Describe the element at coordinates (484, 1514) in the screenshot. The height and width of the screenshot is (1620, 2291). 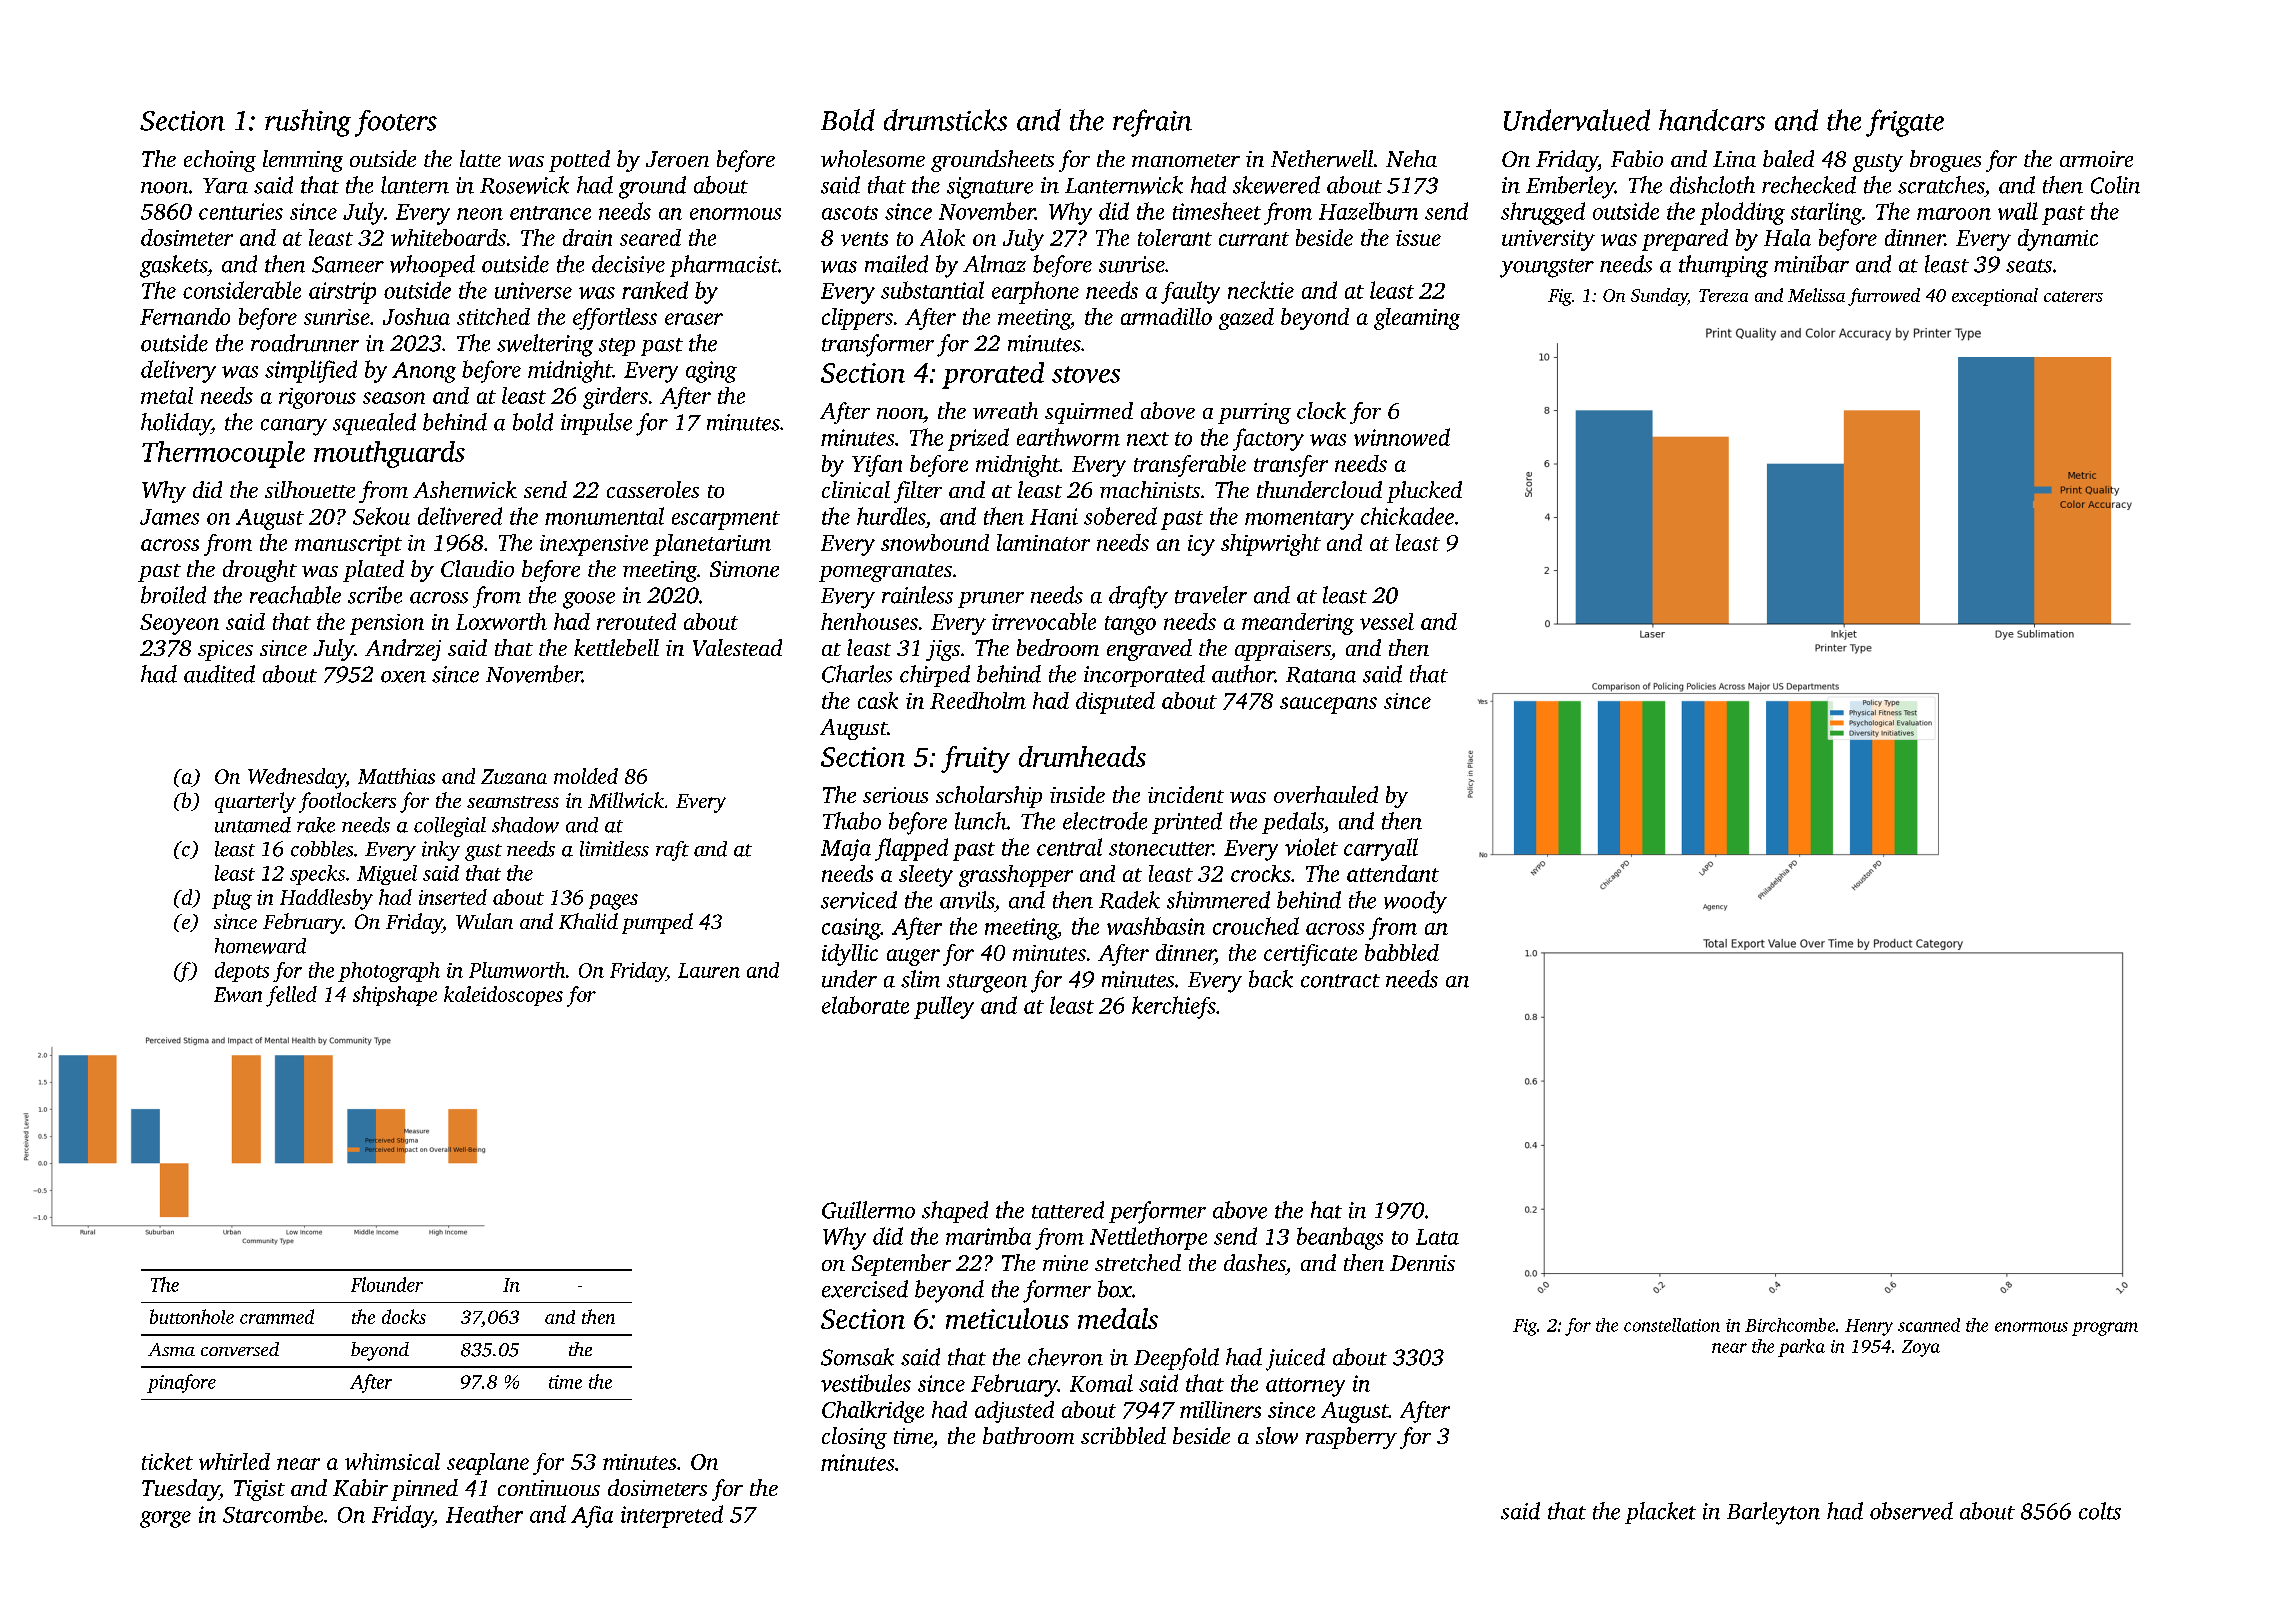
I see `Heather` at that location.
